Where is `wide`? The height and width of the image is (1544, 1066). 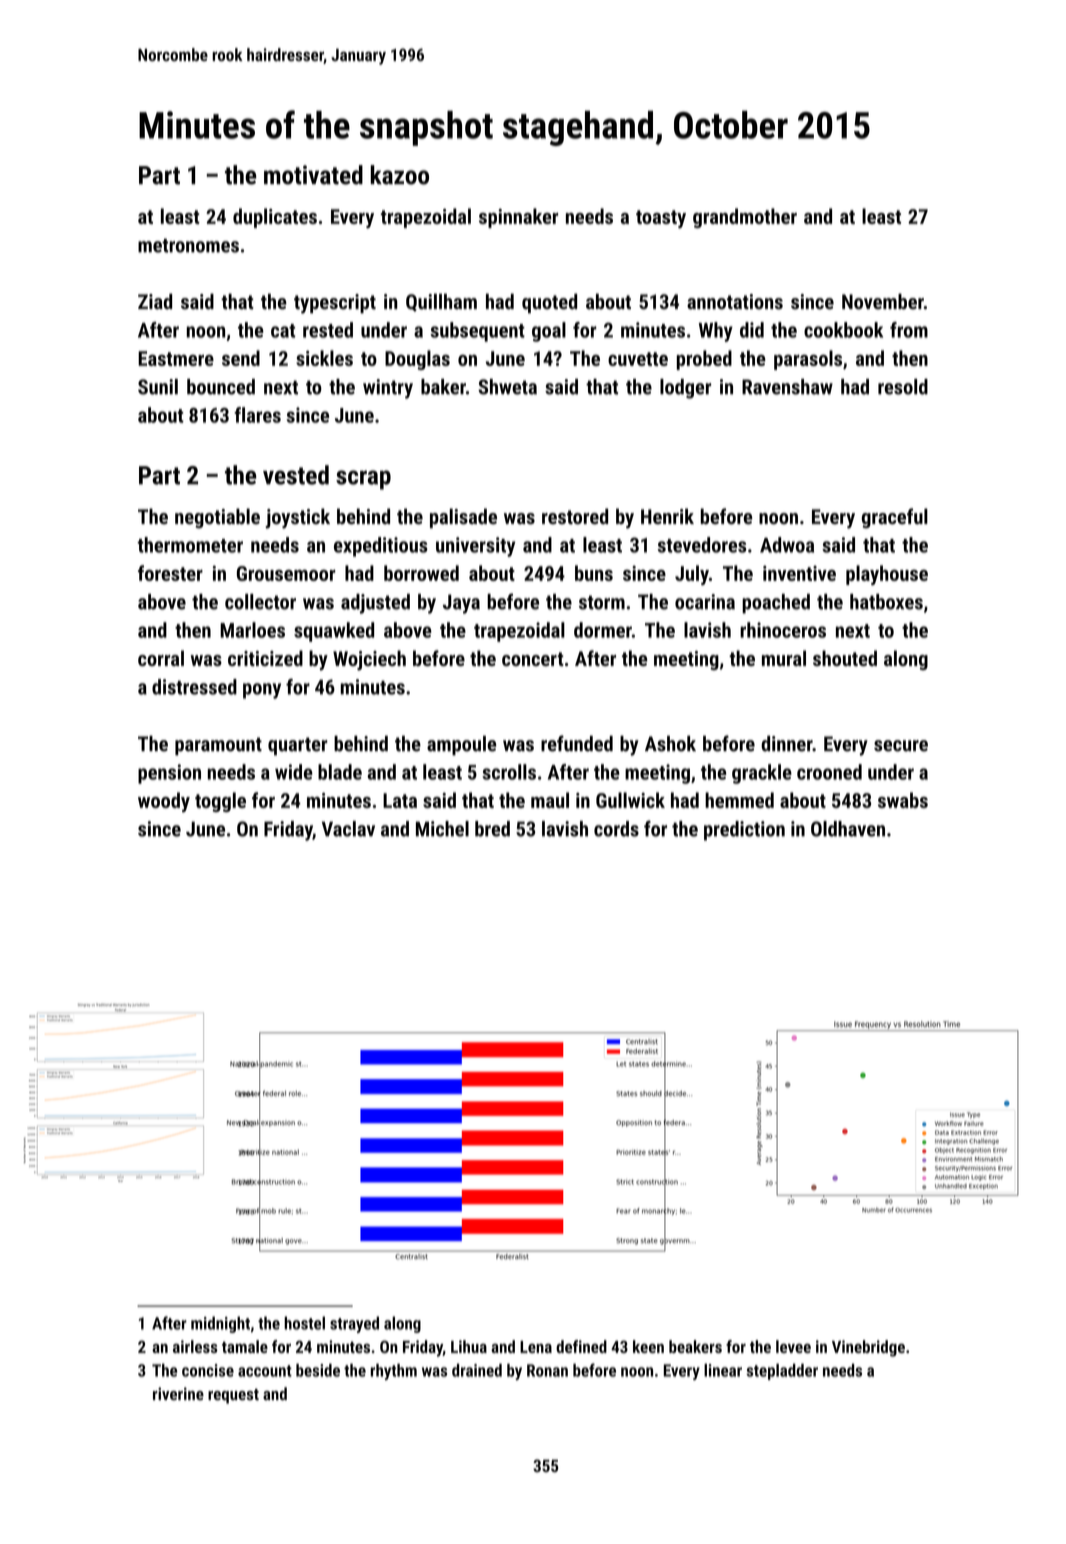 wide is located at coordinates (294, 772).
